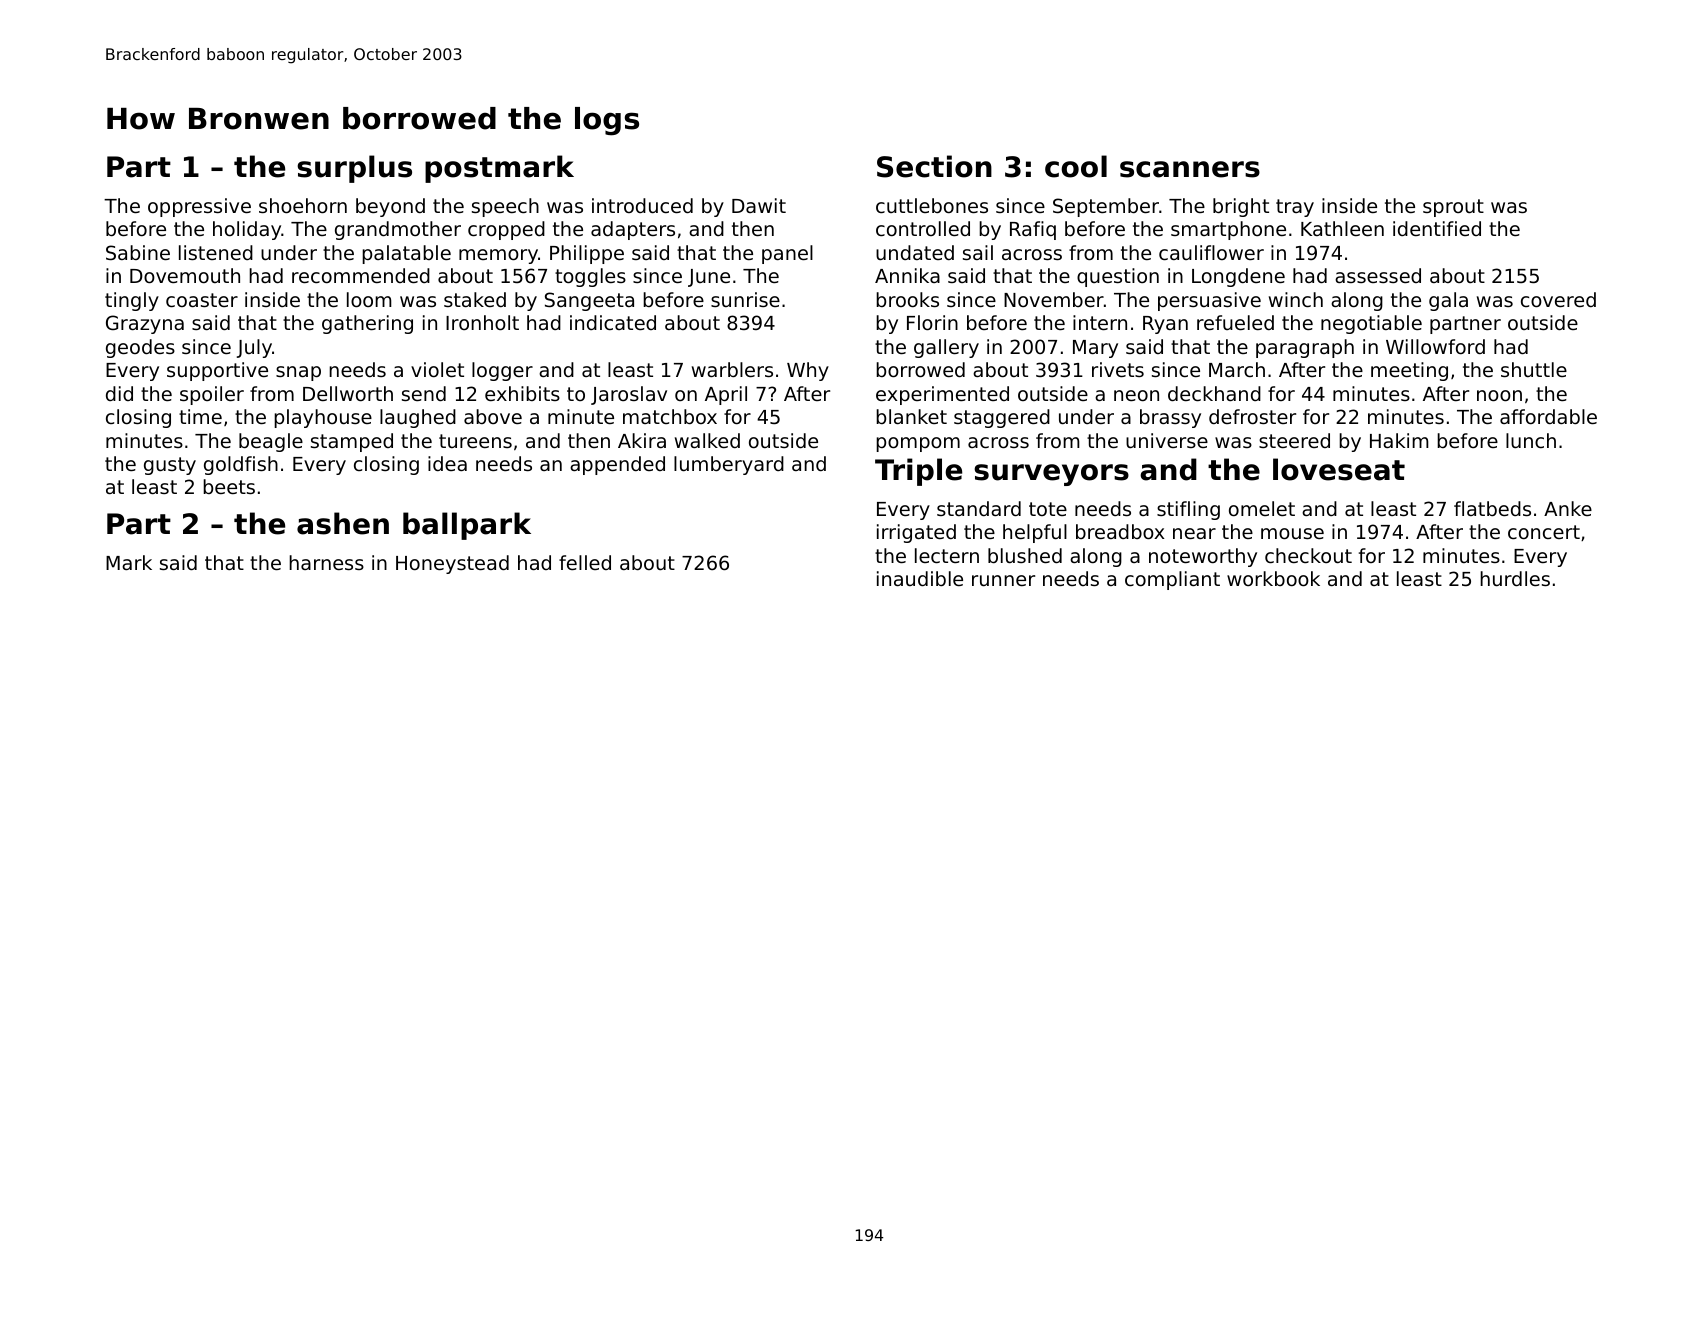  What do you see at coordinates (934, 166) in the screenshot?
I see `Section` at bounding box center [934, 166].
